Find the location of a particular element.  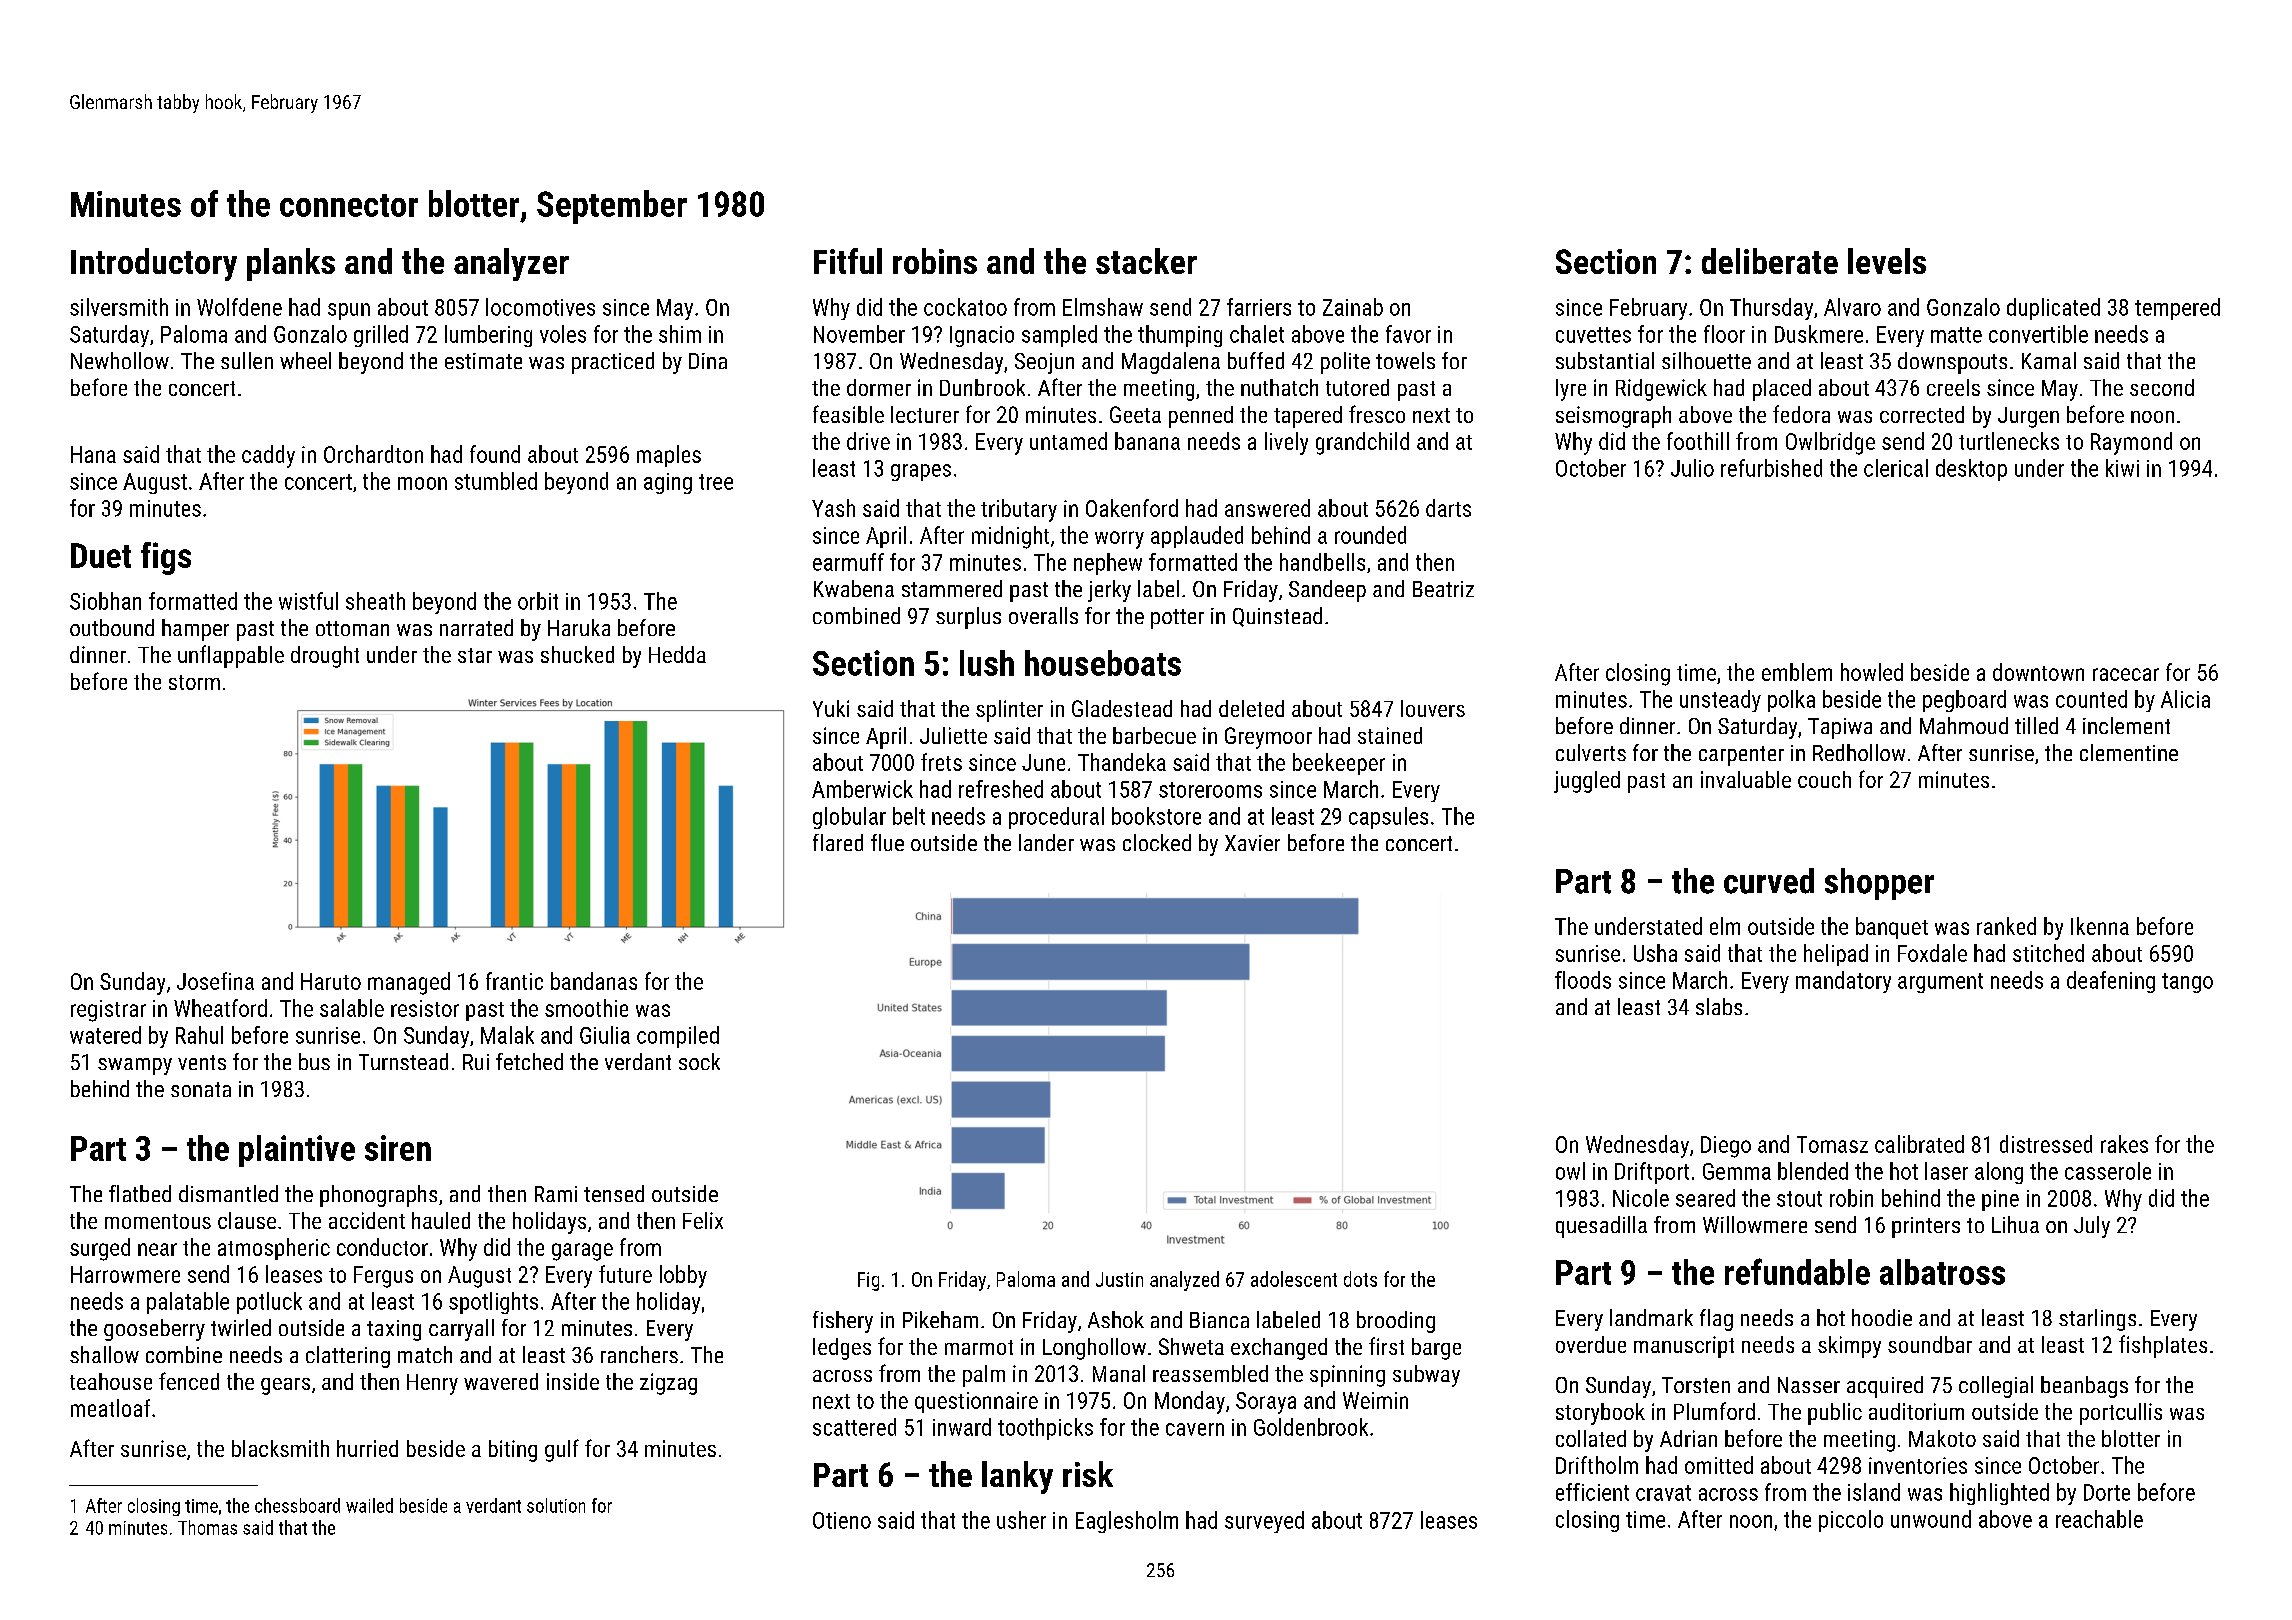

kiwi is located at coordinates (2122, 468).
